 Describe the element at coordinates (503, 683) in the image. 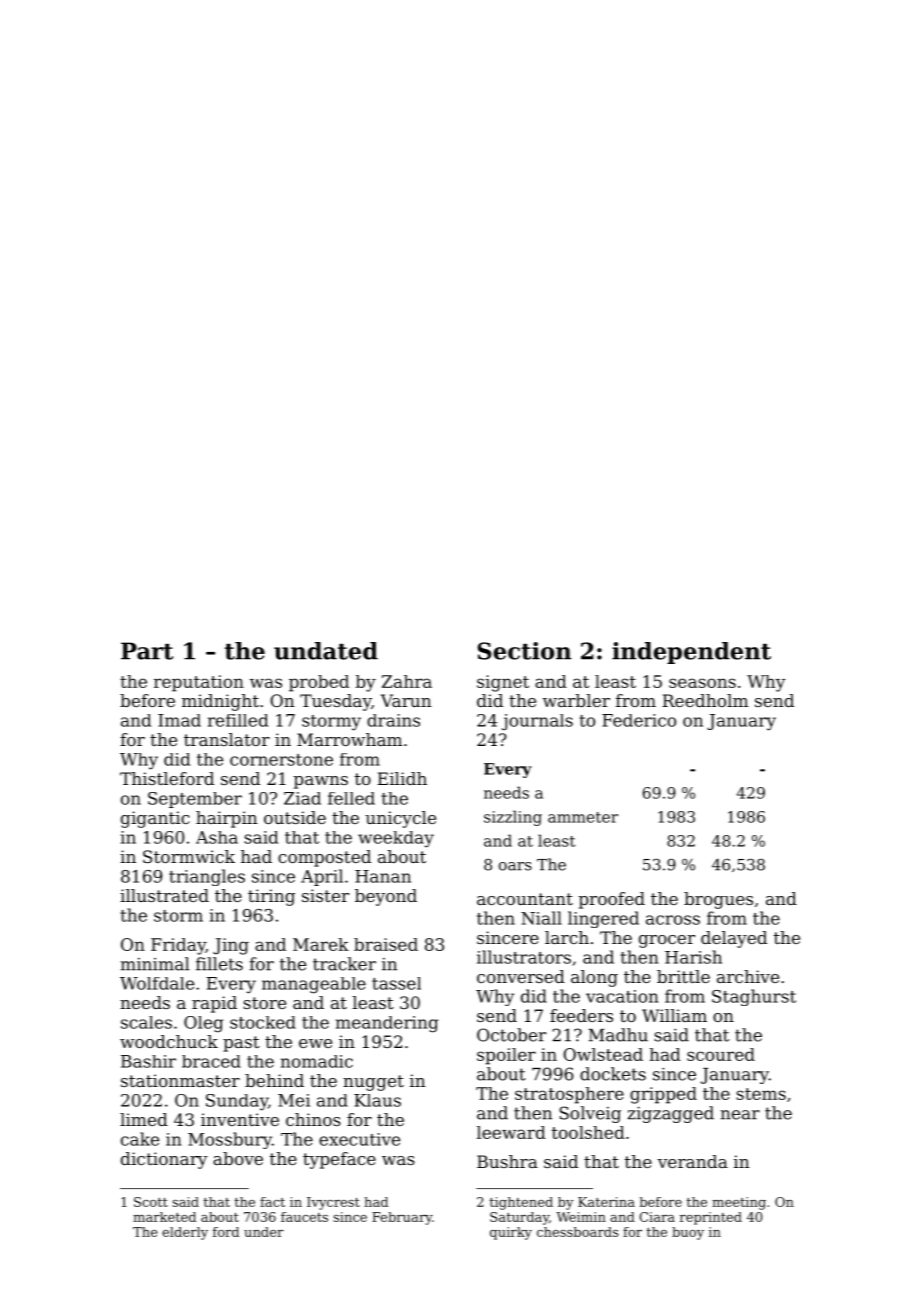

I see `signet` at that location.
